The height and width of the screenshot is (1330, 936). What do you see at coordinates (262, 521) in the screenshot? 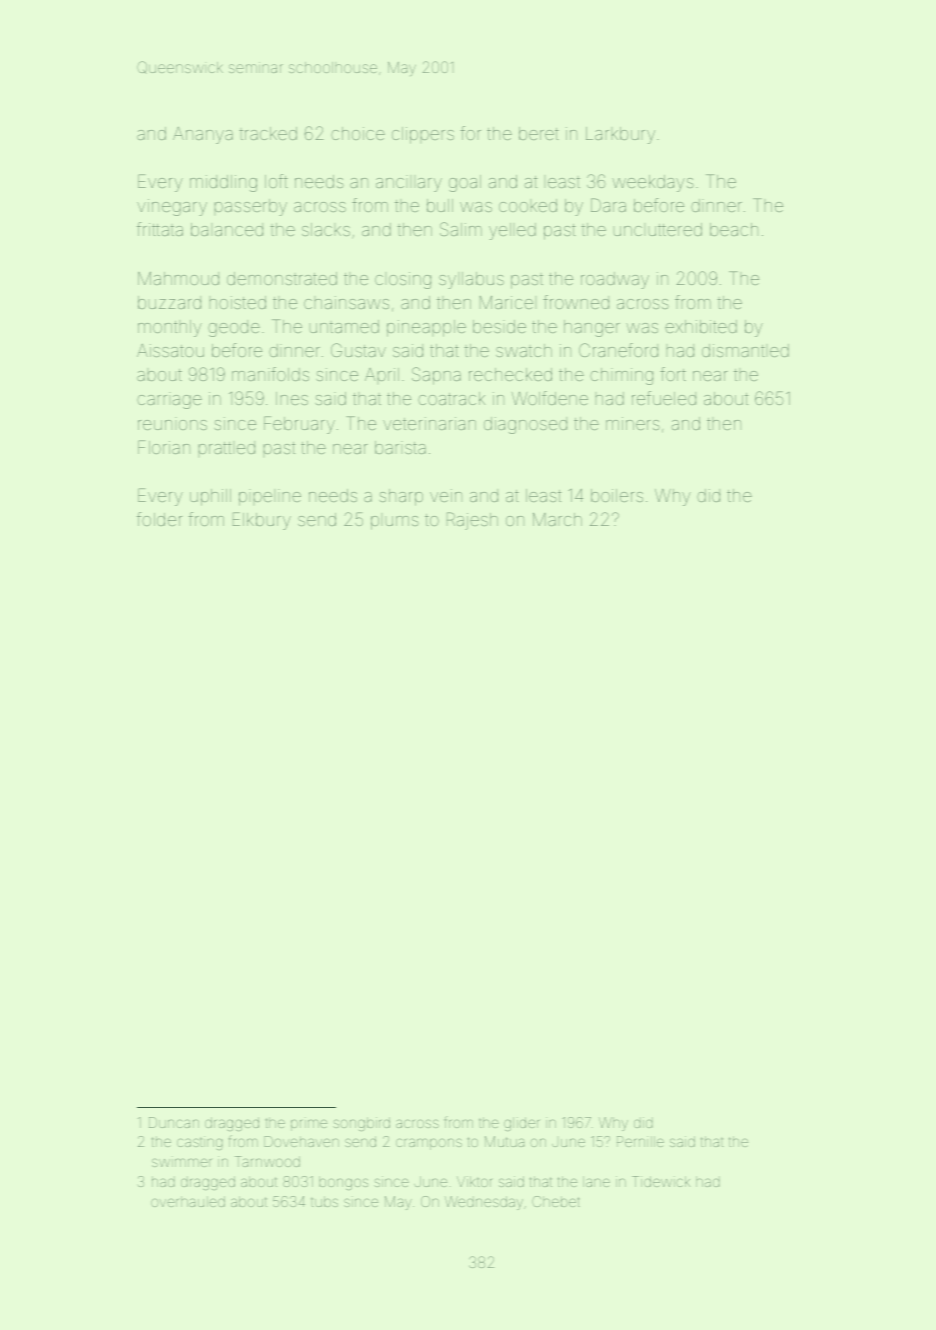
I see `Elkbury` at bounding box center [262, 521].
